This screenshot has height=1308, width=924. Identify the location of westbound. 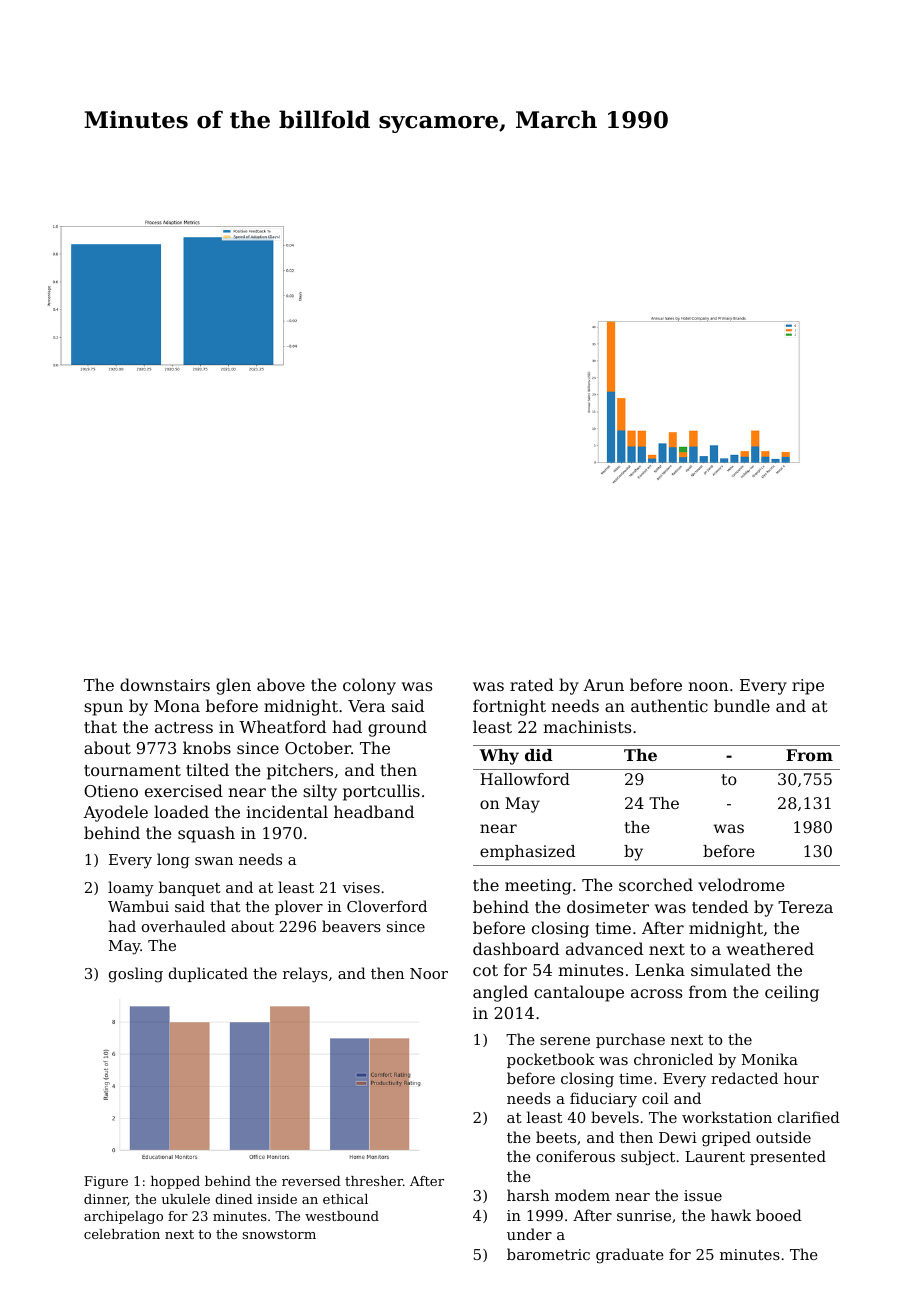
(342, 1216).
